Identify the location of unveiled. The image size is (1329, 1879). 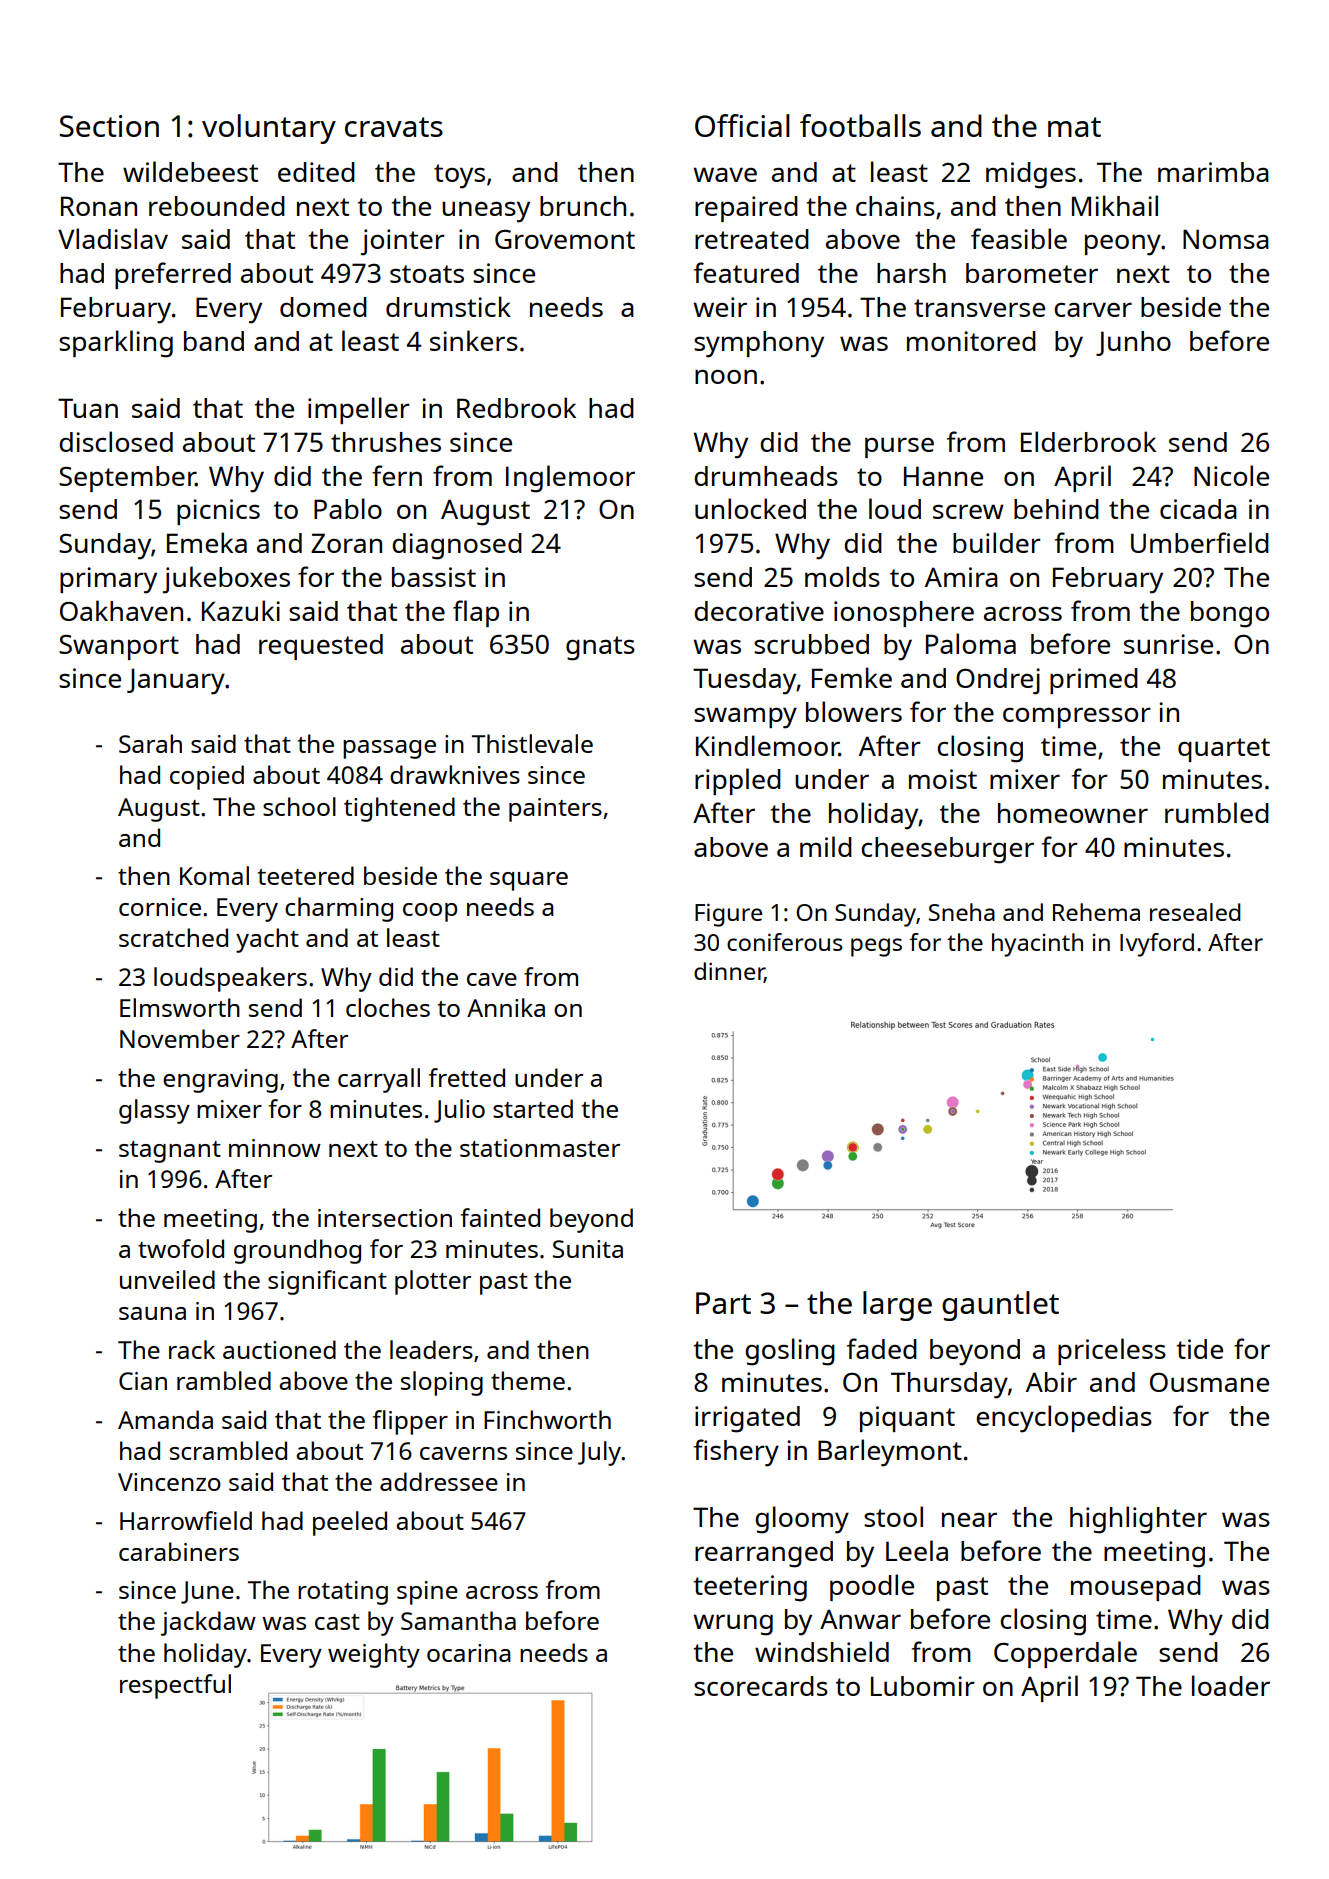
(167, 1279).
